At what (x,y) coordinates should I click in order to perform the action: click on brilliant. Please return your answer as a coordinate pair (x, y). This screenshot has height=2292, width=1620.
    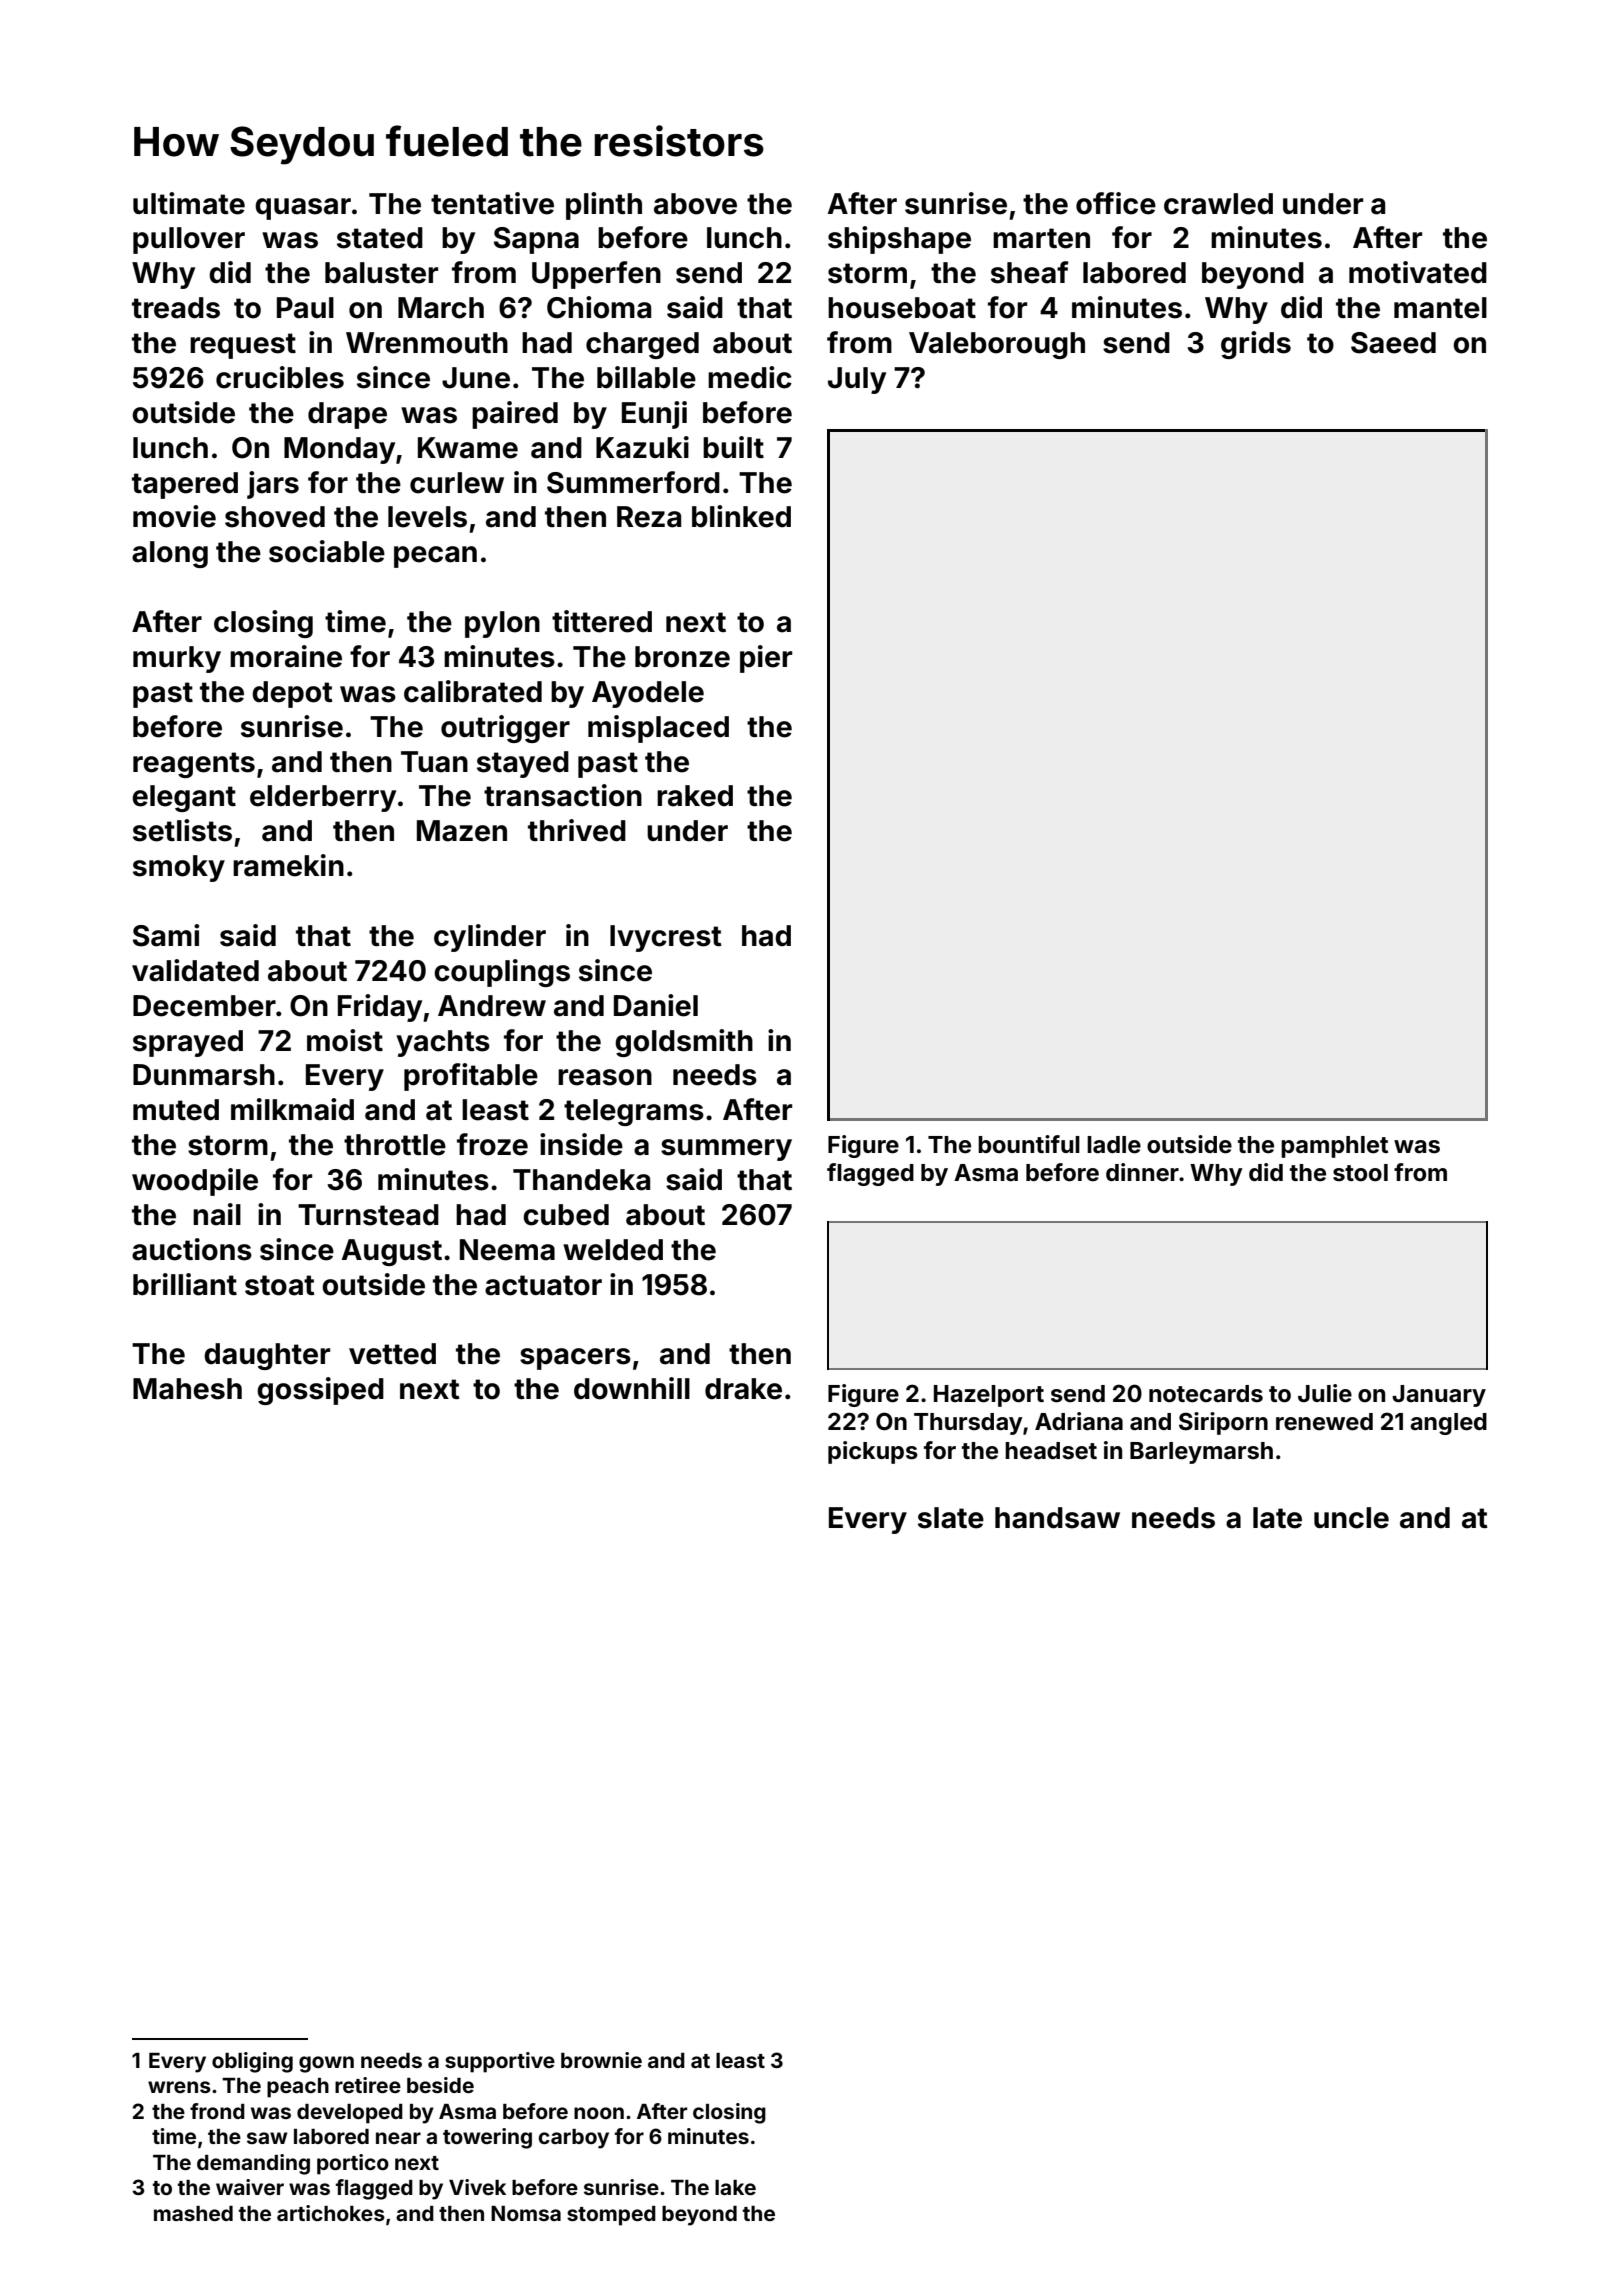
    Looking at the image, I should click on (185, 1284).
